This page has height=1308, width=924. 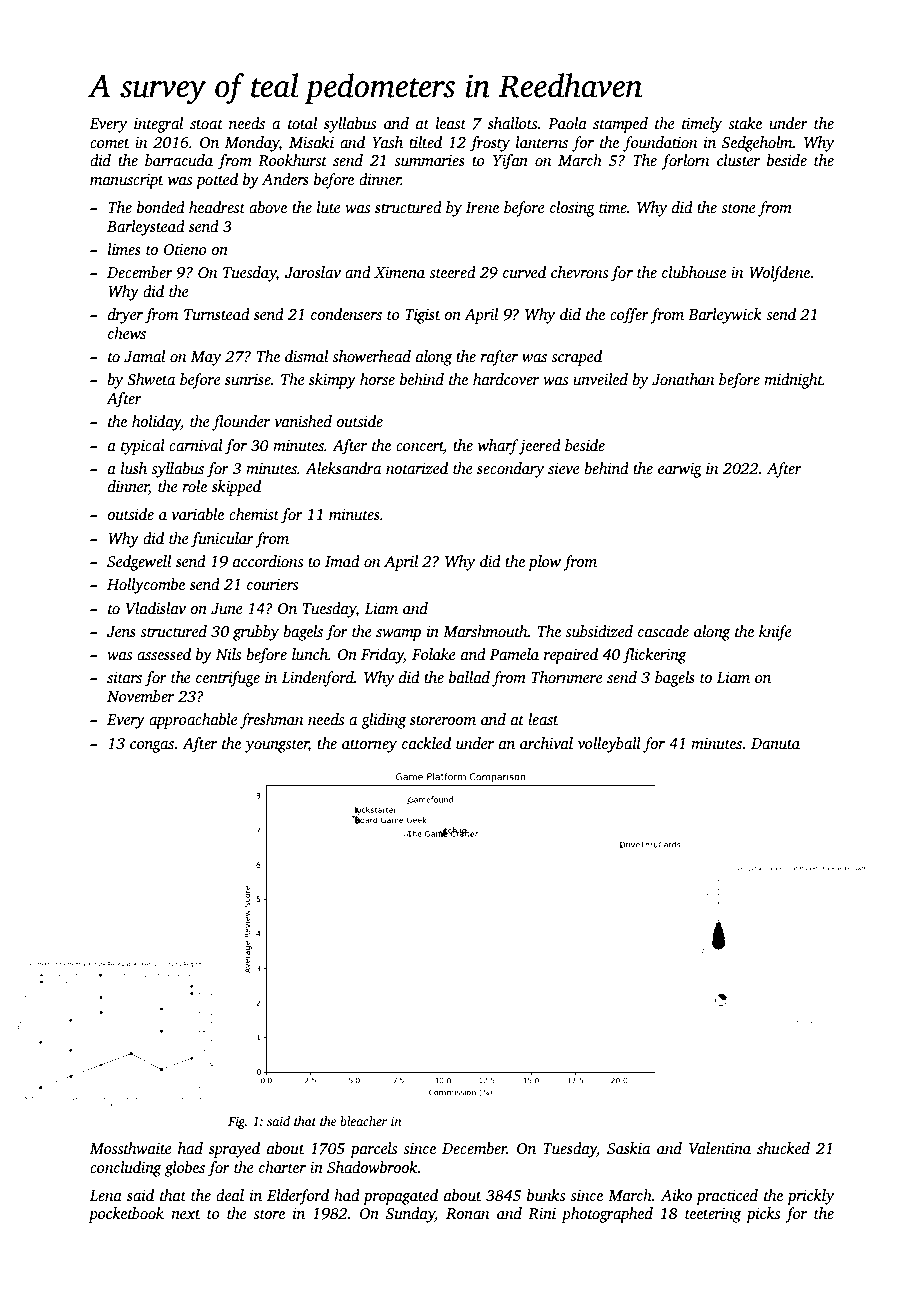 What do you see at coordinates (272, 721) in the page?
I see `freshman` at bounding box center [272, 721].
